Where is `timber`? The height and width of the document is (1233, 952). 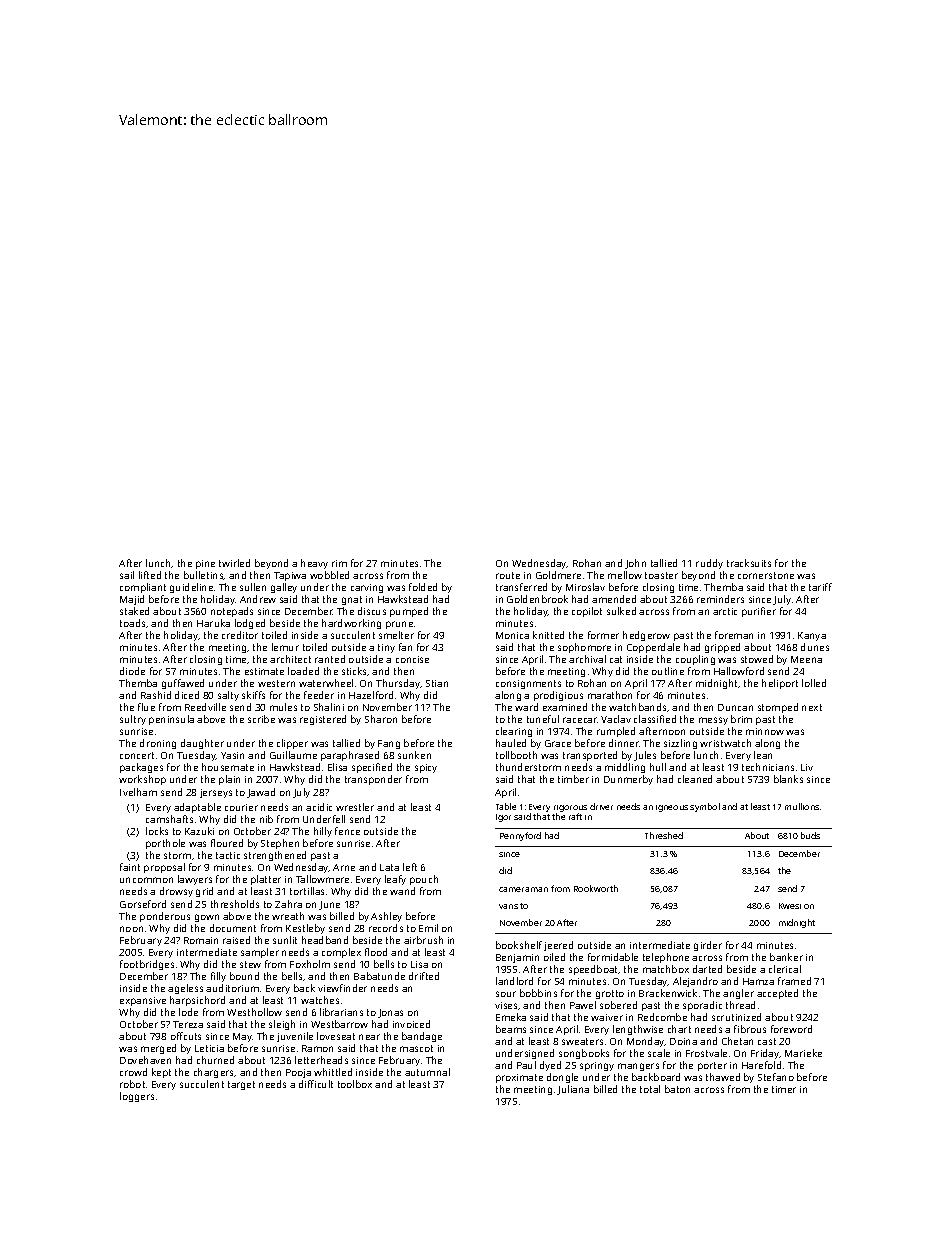 timber is located at coordinates (573, 779).
